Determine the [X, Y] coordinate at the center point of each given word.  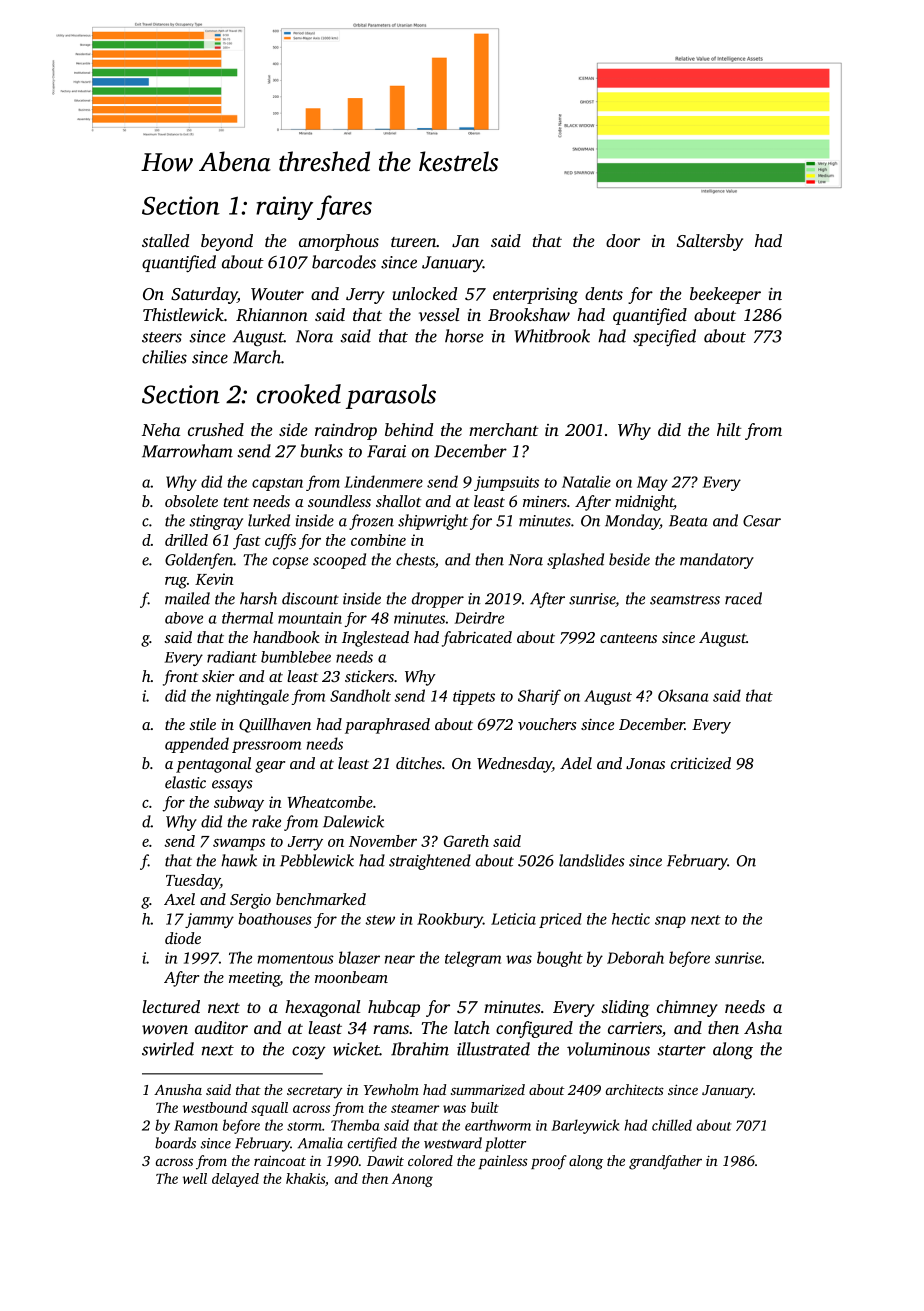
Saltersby [710, 242]
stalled [165, 240]
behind [409, 429]
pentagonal [213, 765]
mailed [187, 598]
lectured [171, 1006]
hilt [729, 429]
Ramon [196, 1125]
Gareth [466, 841]
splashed [575, 561]
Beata [688, 521]
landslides [592, 860]
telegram [473, 959]
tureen [413, 242]
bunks [321, 451]
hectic [631, 919]
